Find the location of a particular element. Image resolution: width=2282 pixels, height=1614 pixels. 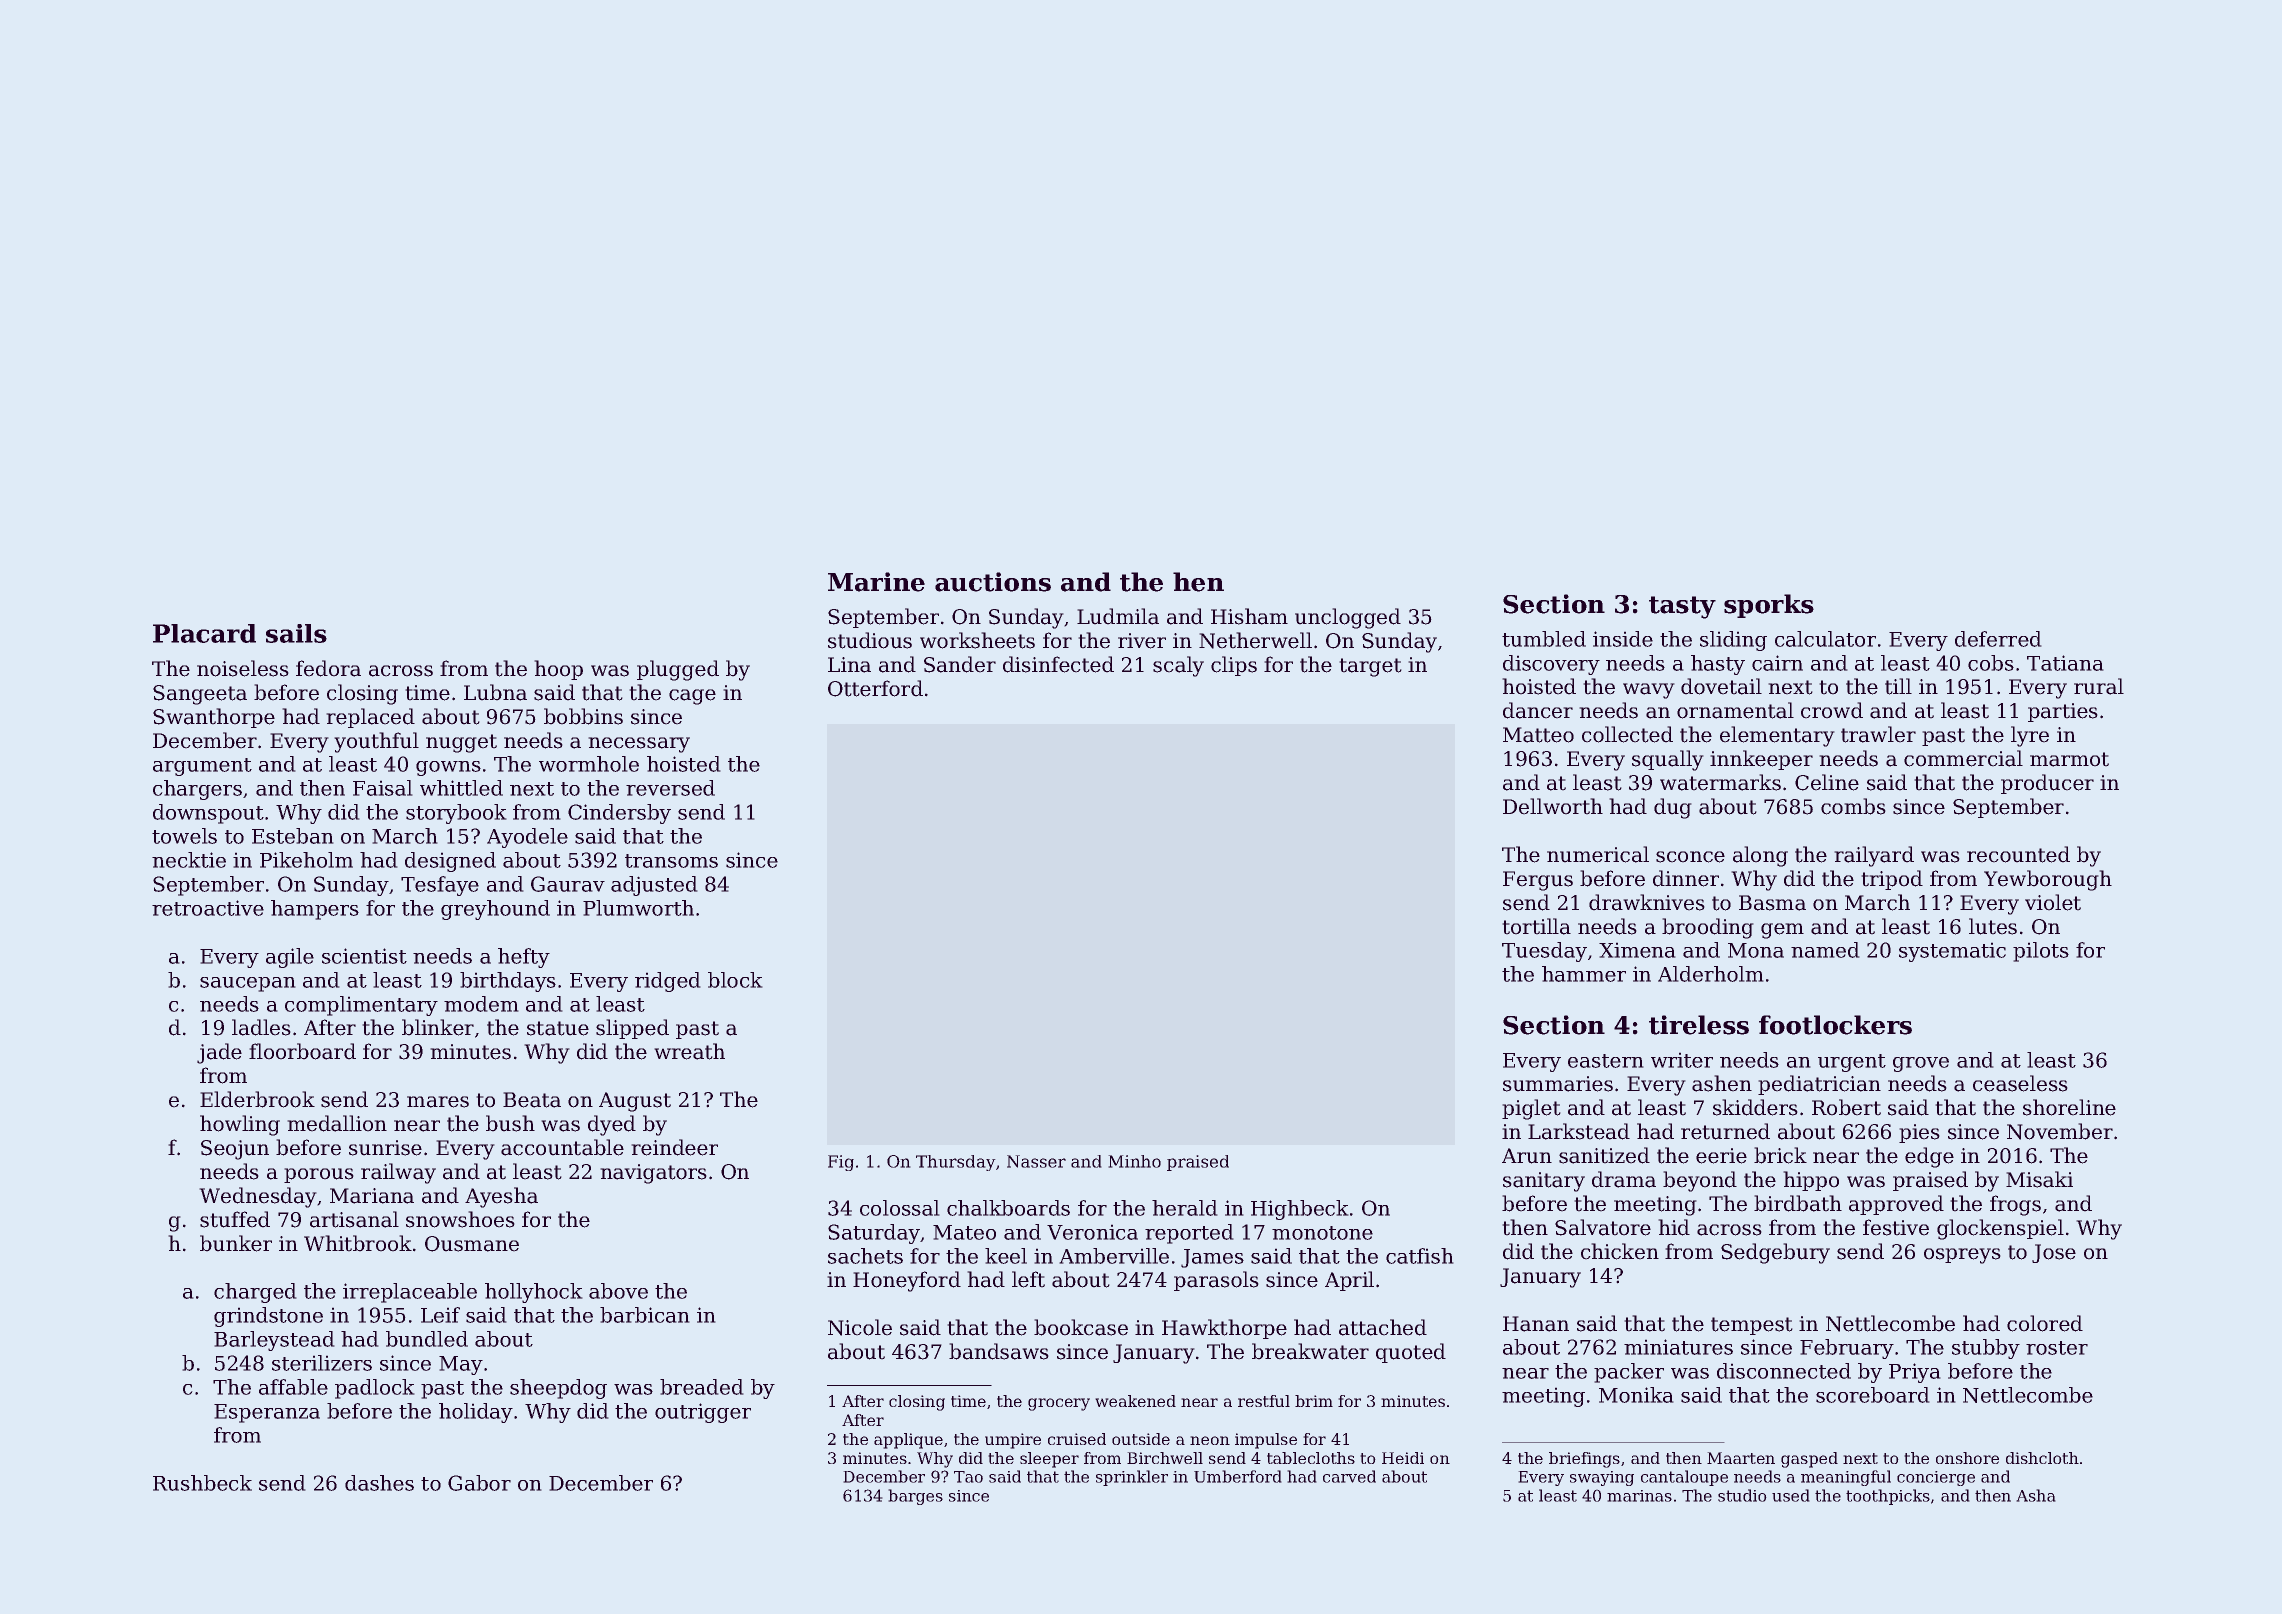

writer is located at coordinates (1682, 1060).
